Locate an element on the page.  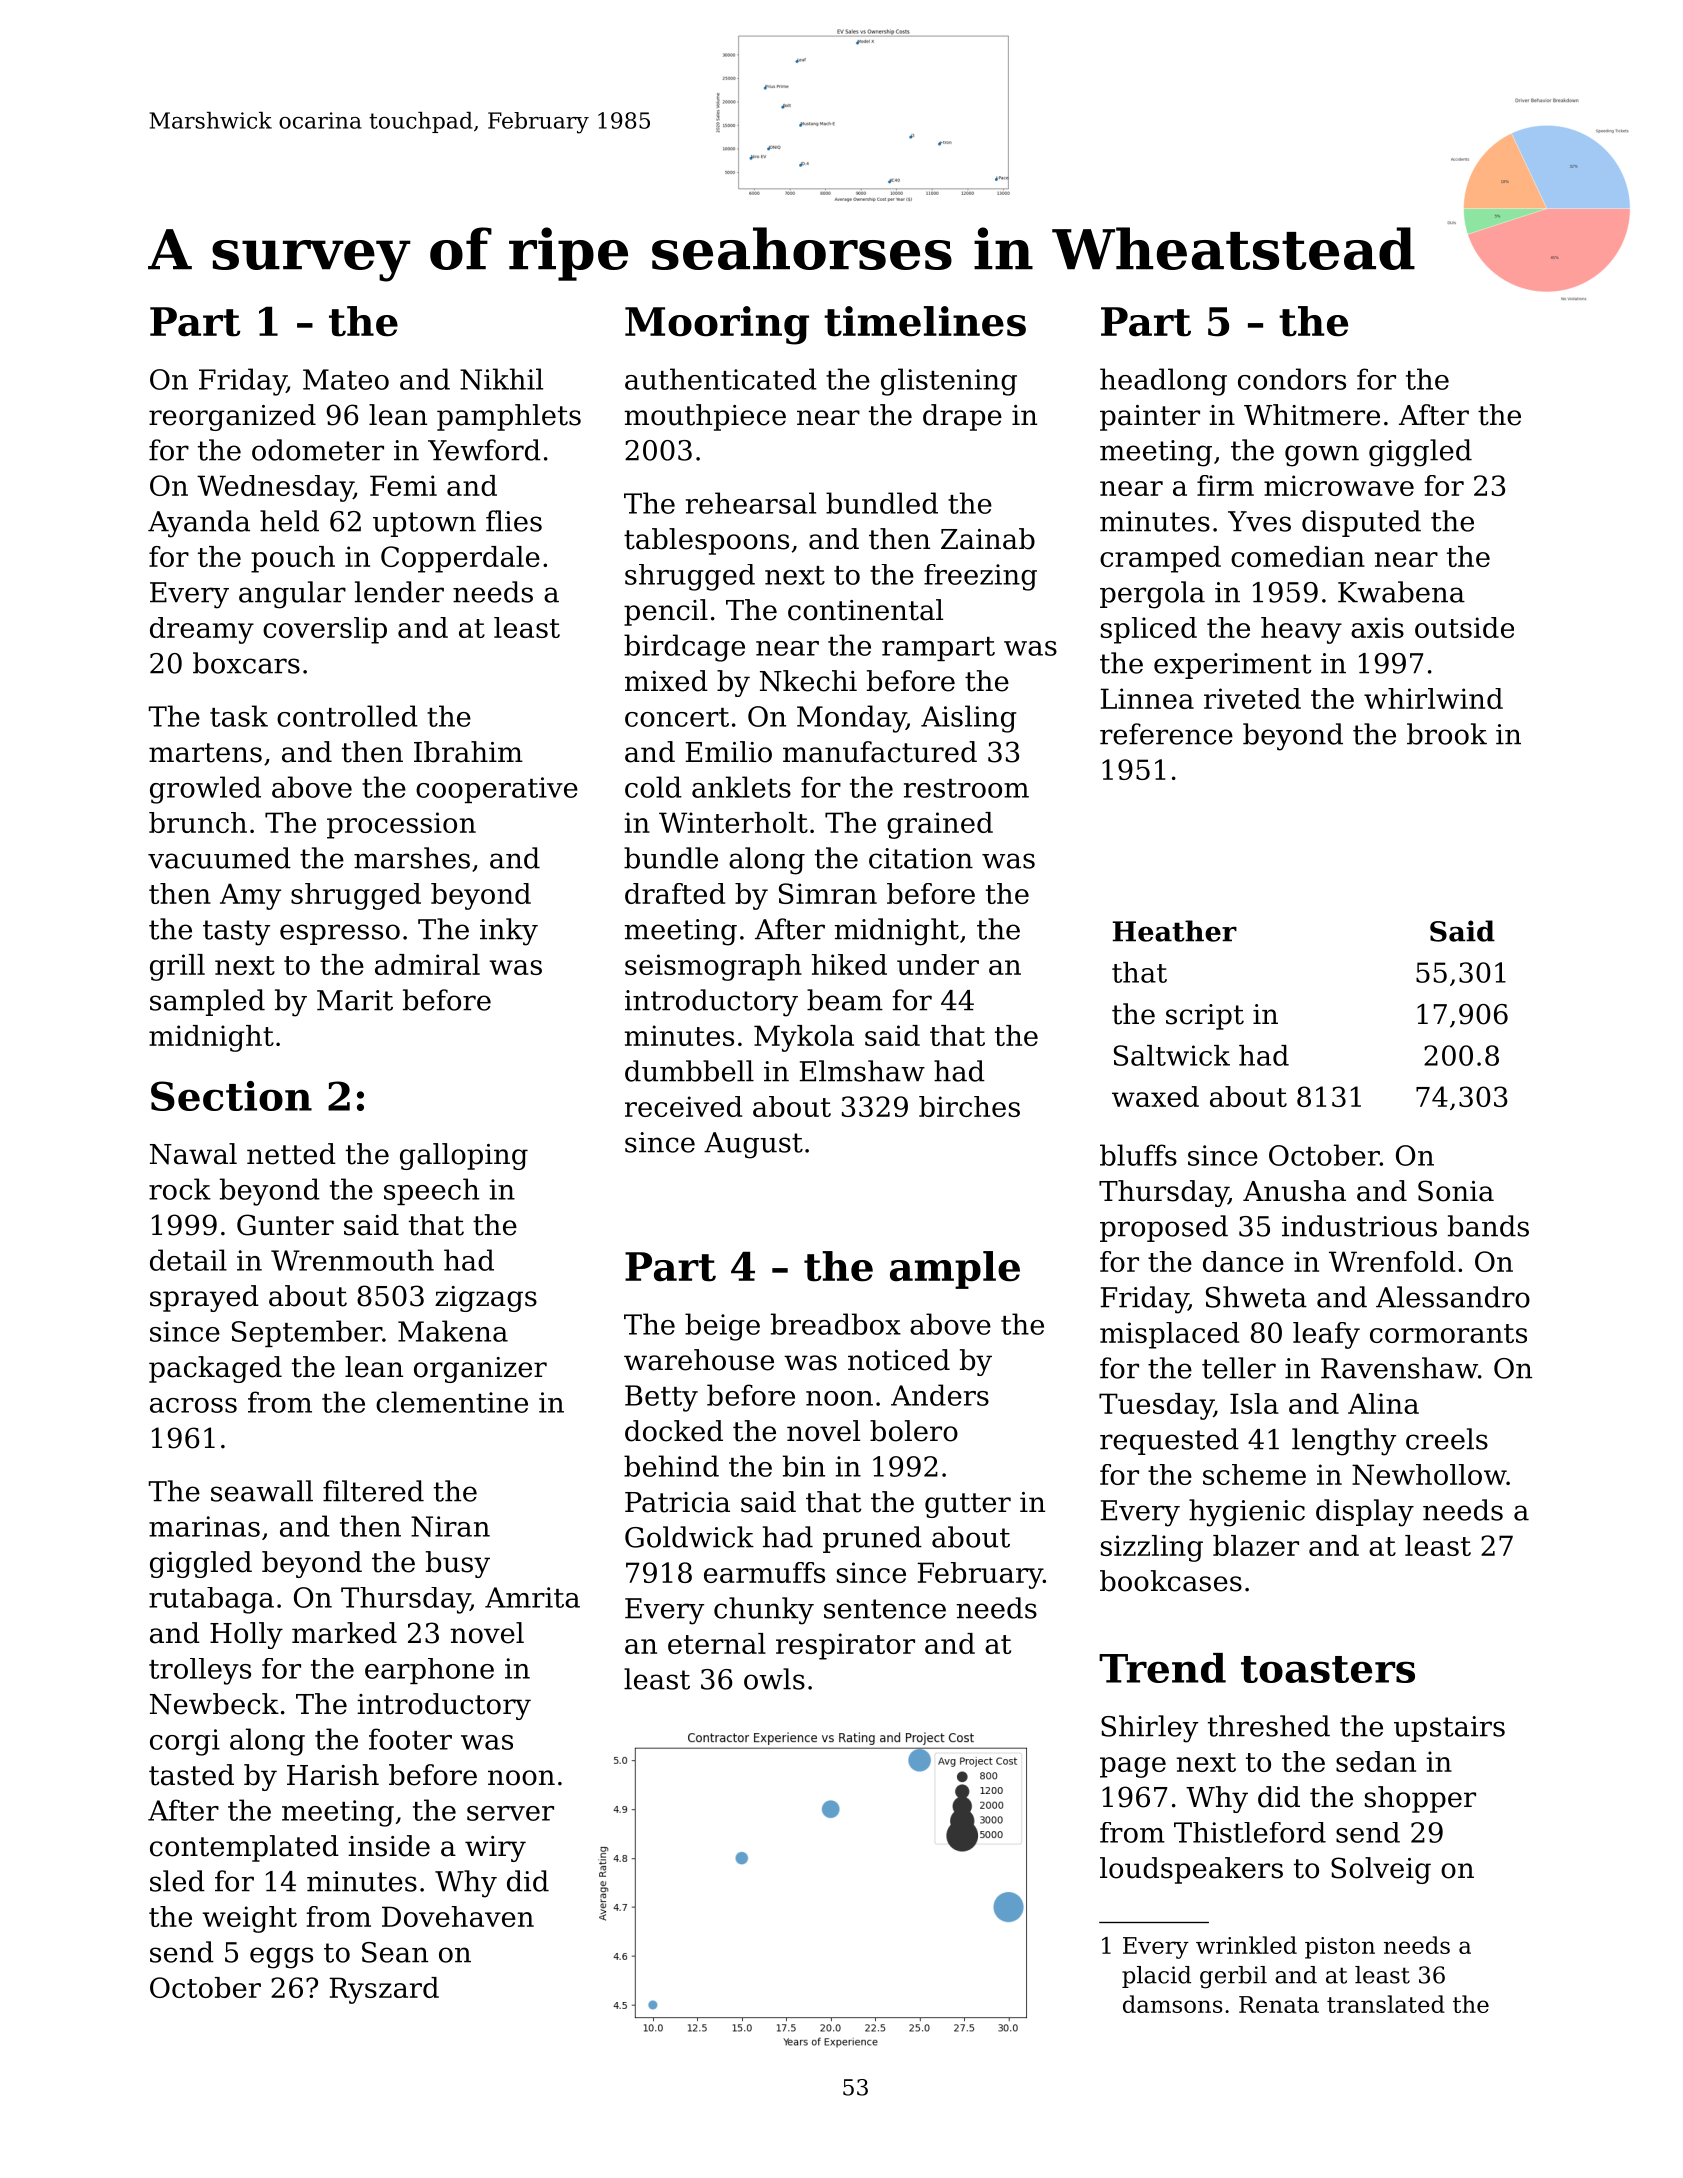
Ryszard is located at coordinates (384, 1990).
